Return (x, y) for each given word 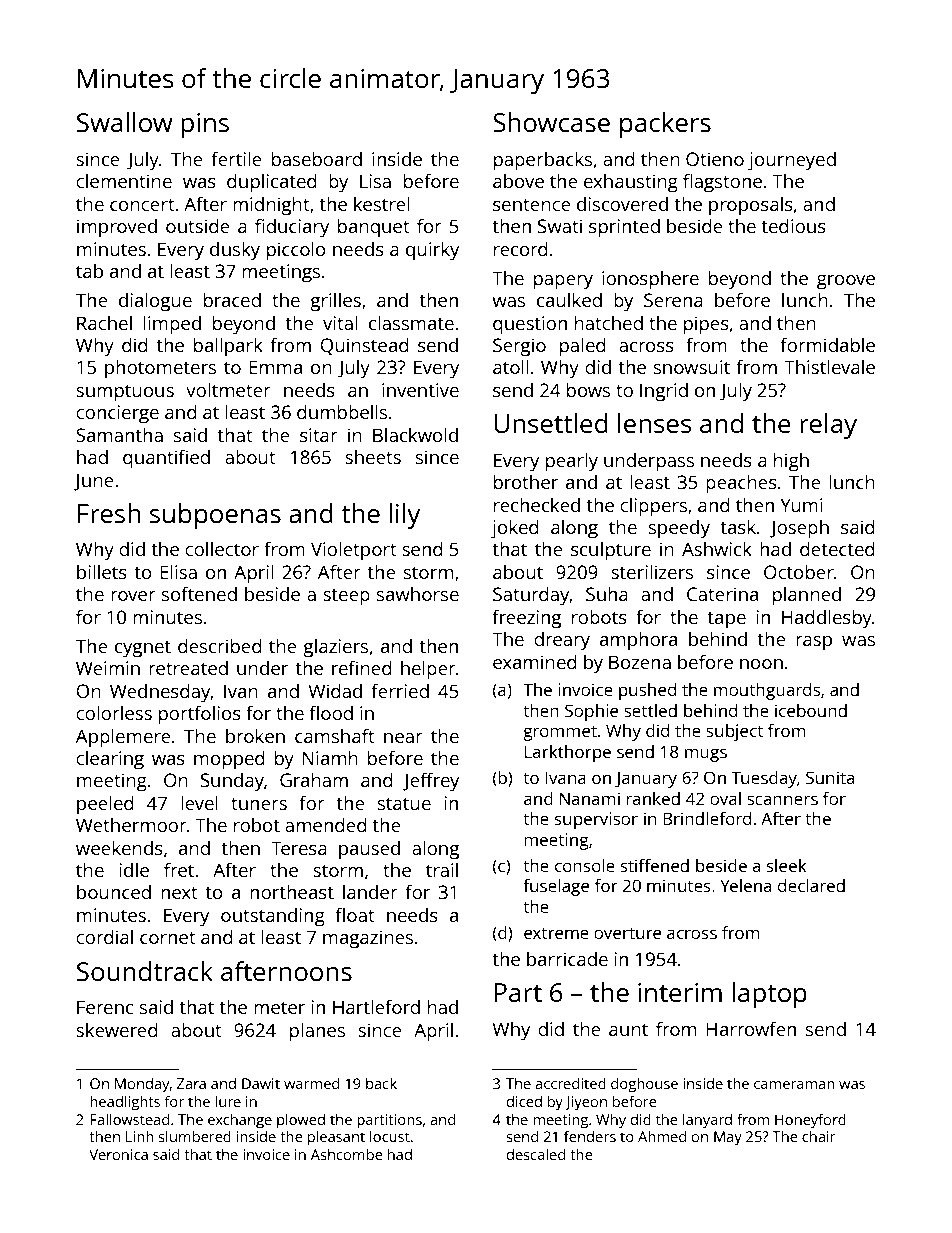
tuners (259, 803)
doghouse (644, 1085)
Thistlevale (829, 366)
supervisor (596, 820)
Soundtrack (145, 971)
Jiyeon (586, 1103)
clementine (124, 181)
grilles (335, 302)
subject (734, 732)
